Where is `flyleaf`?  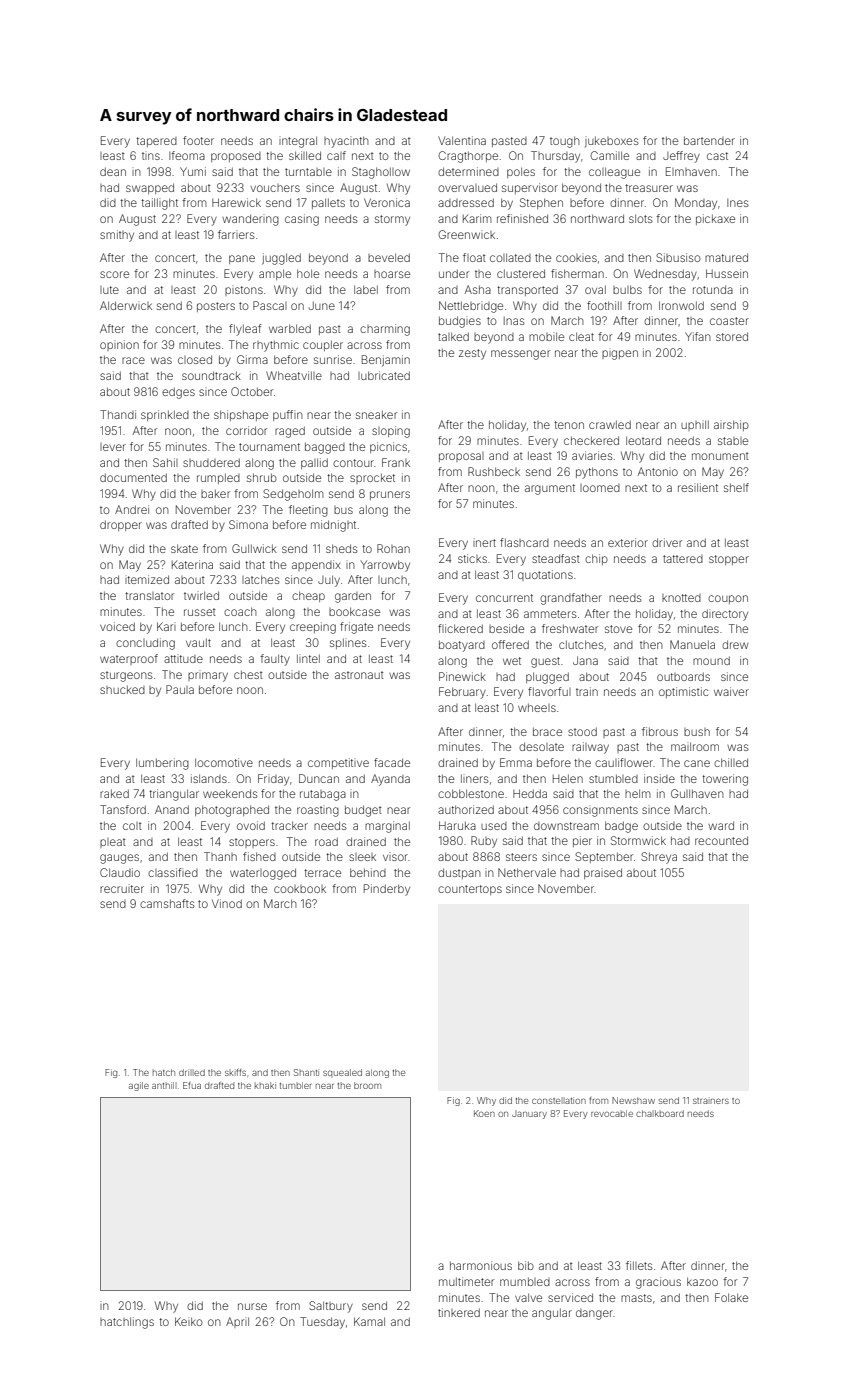 flyleaf is located at coordinates (245, 330).
